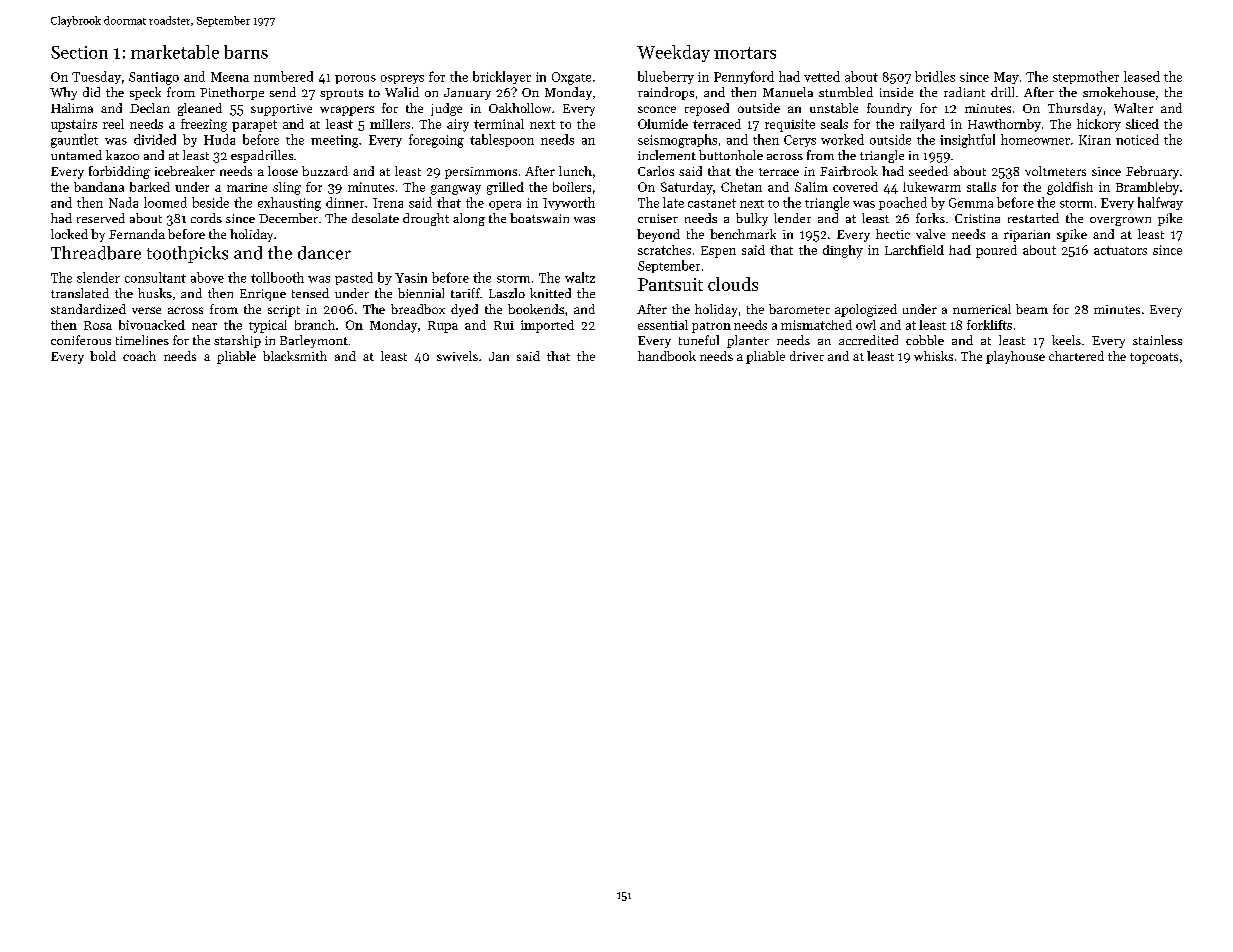 This image has width=1233, height=952. Describe the element at coordinates (914, 250) in the image. I see `Larchfield` at that location.
